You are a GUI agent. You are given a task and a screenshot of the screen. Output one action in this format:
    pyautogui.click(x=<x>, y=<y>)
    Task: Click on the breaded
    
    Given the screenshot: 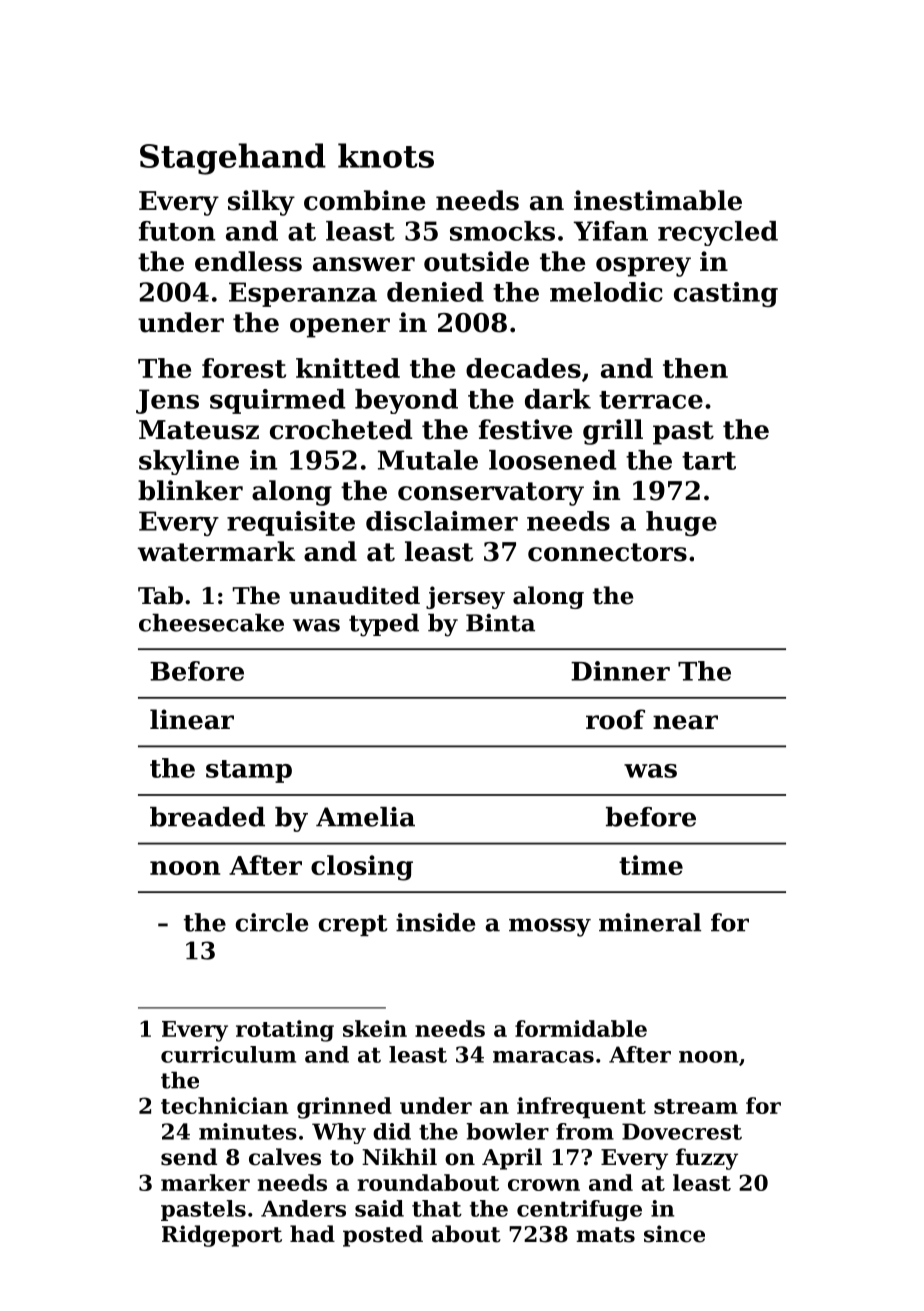 What is the action you would take?
    pyautogui.click(x=207, y=817)
